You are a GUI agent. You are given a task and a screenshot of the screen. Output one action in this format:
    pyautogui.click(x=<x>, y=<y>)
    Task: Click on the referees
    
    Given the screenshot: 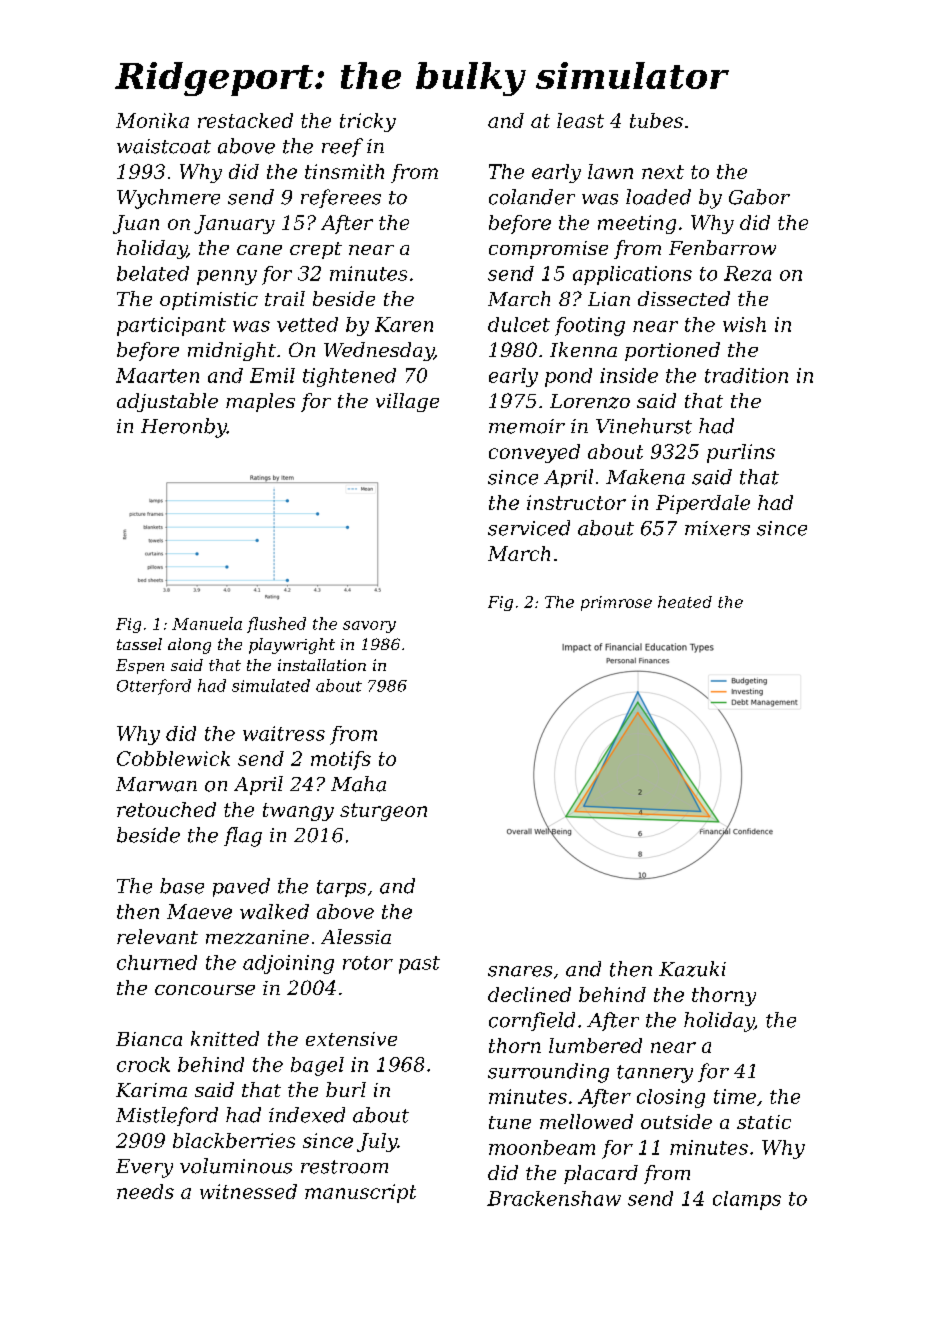 What is the action you would take?
    pyautogui.click(x=341, y=198)
